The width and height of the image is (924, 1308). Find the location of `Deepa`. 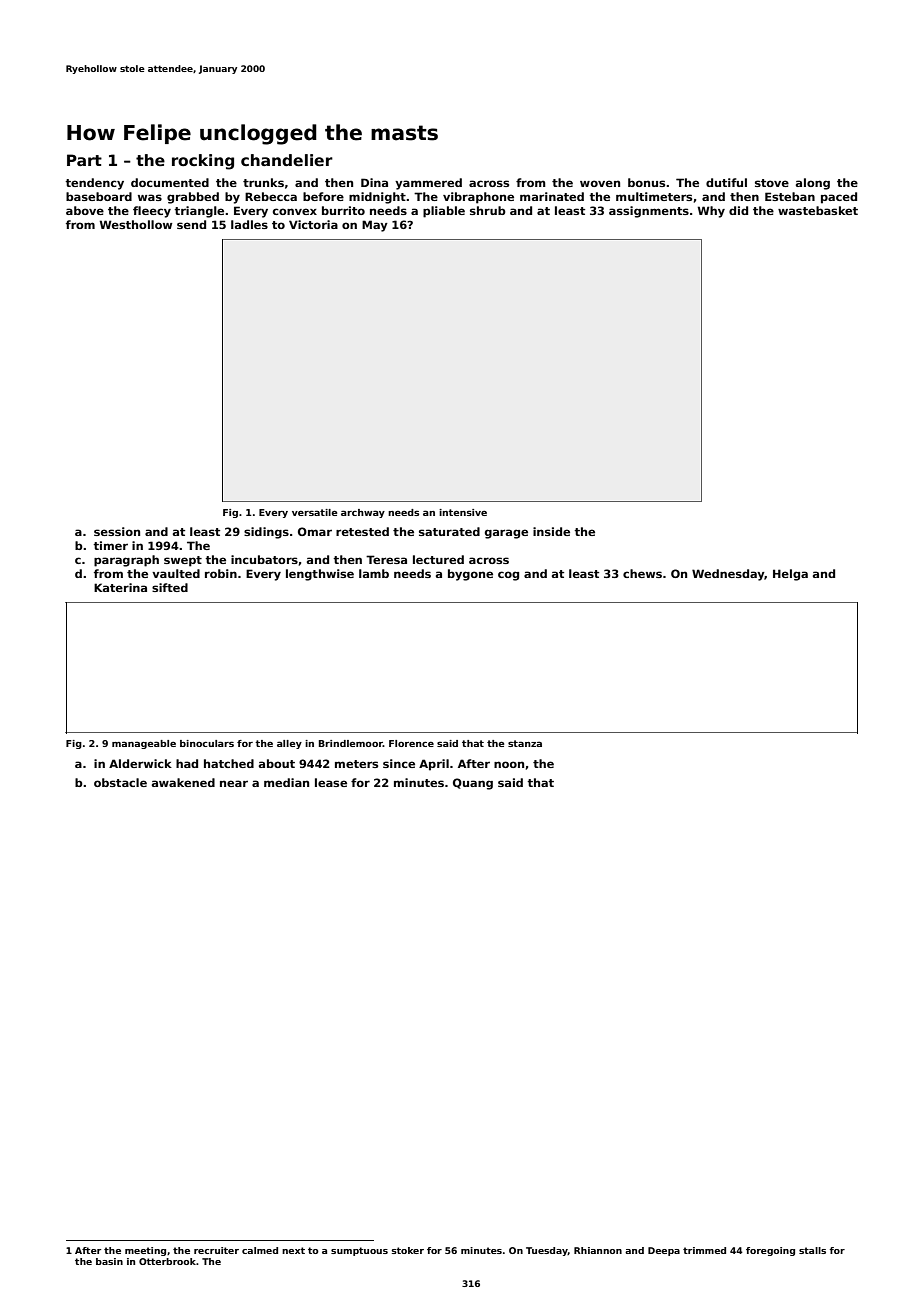

Deepa is located at coordinates (664, 1251).
